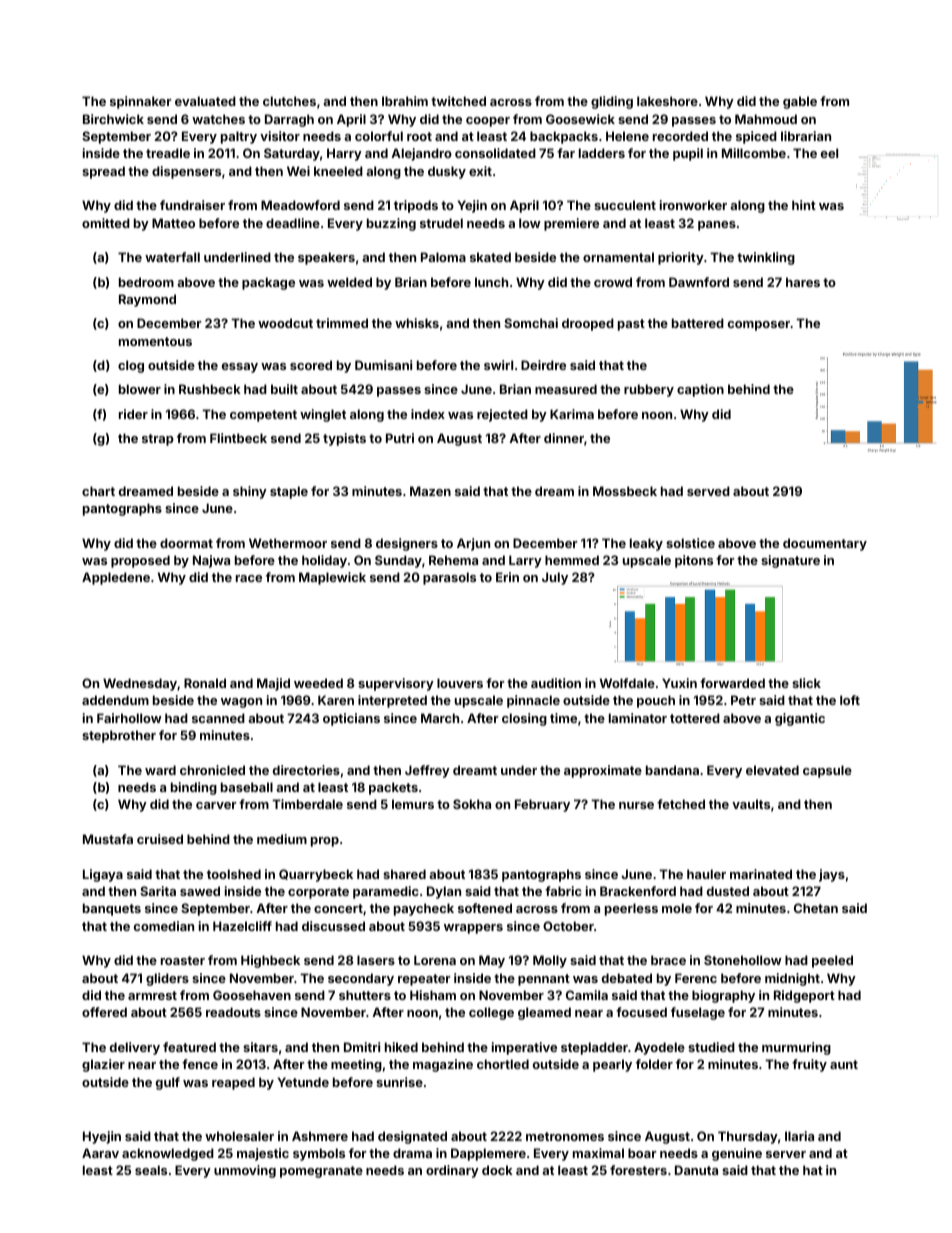 This document has height=1233, width=952. Describe the element at coordinates (786, 1154) in the document. I see `server` at that location.
